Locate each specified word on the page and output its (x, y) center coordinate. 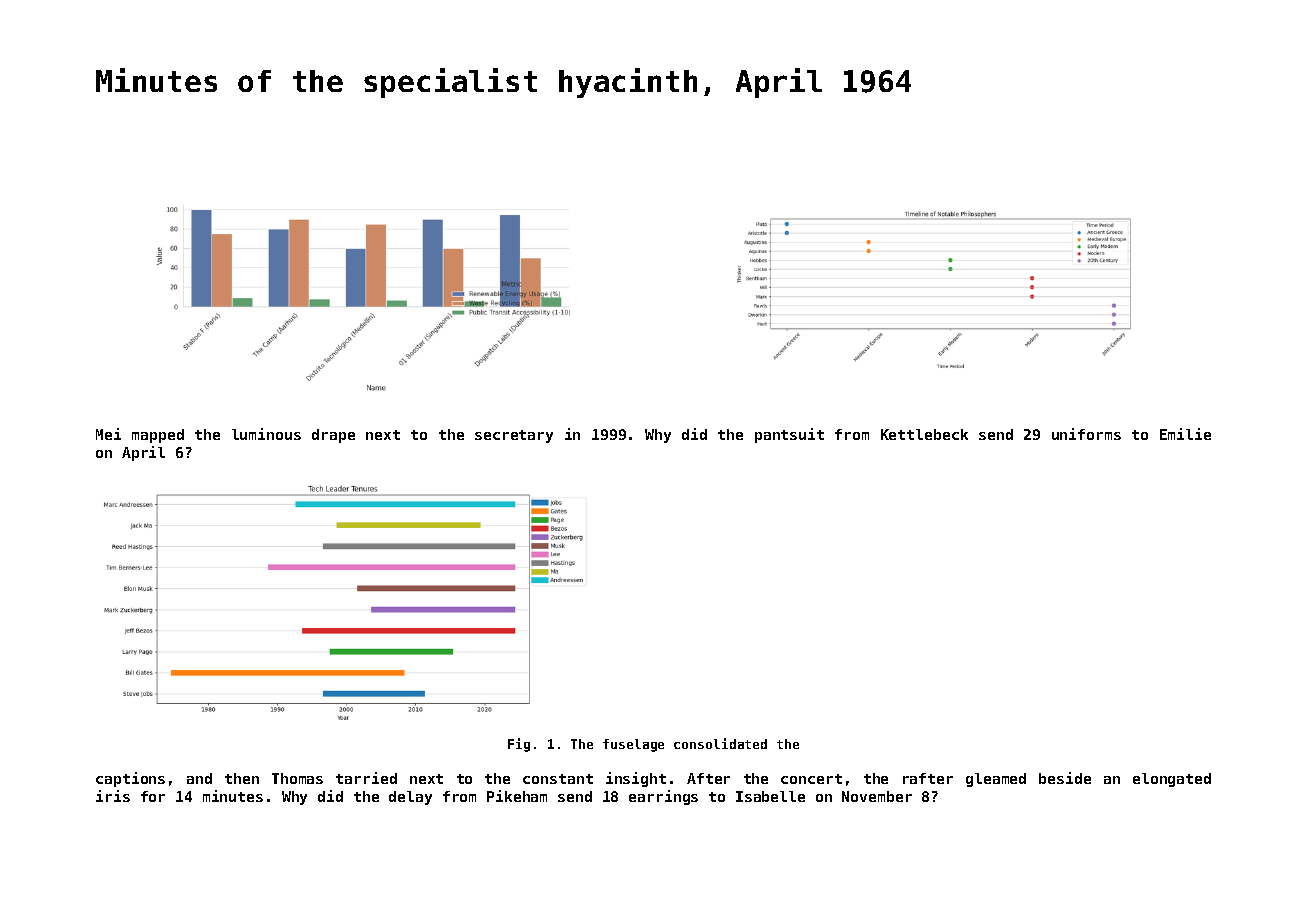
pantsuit (789, 435)
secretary (514, 436)
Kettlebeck (924, 434)
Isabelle (770, 796)
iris (113, 796)
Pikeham (517, 796)
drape (333, 436)
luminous (266, 434)
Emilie (1185, 434)
